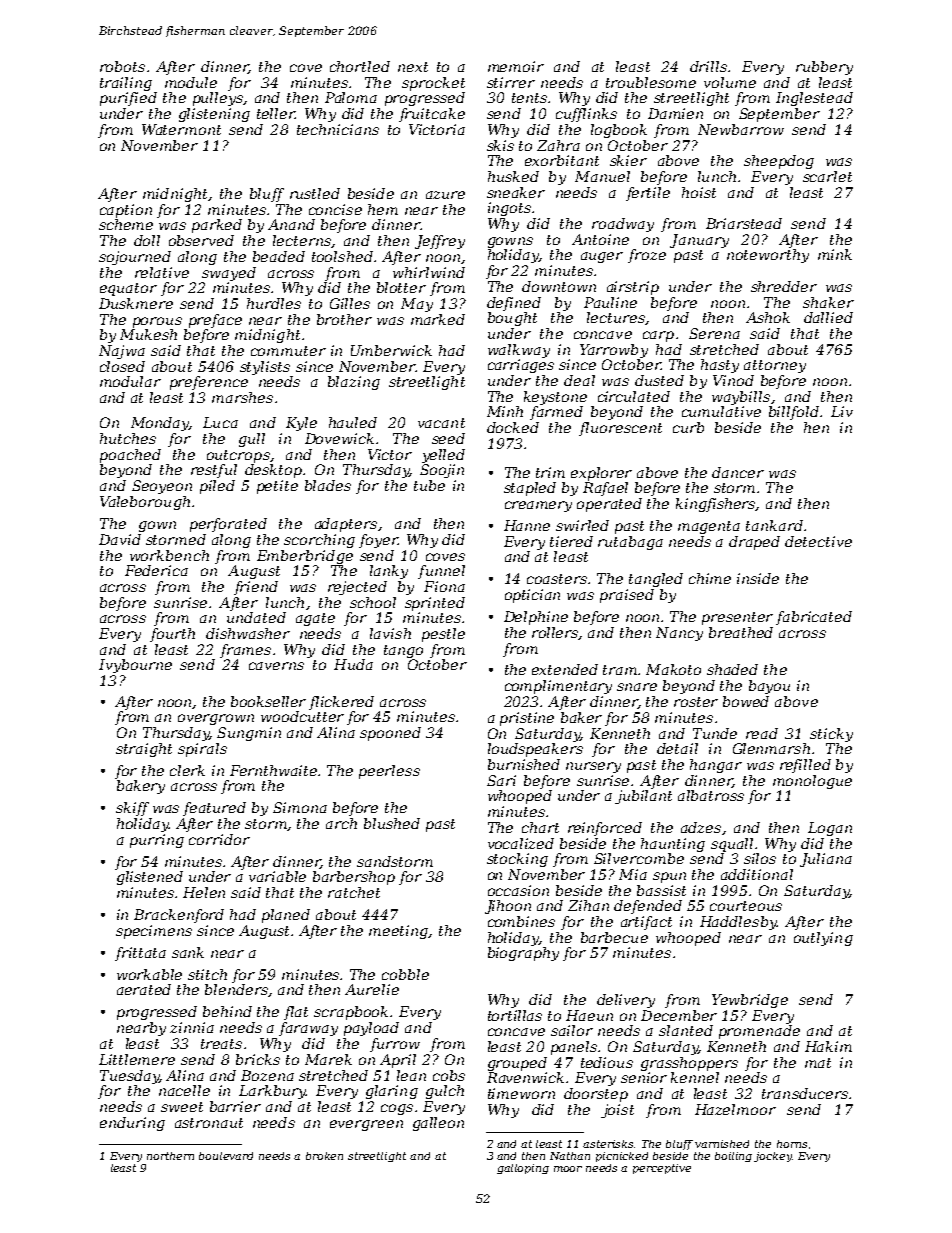 This document has height=1233, width=952. Describe the element at coordinates (181, 129) in the document. I see `Watermont` at that location.
